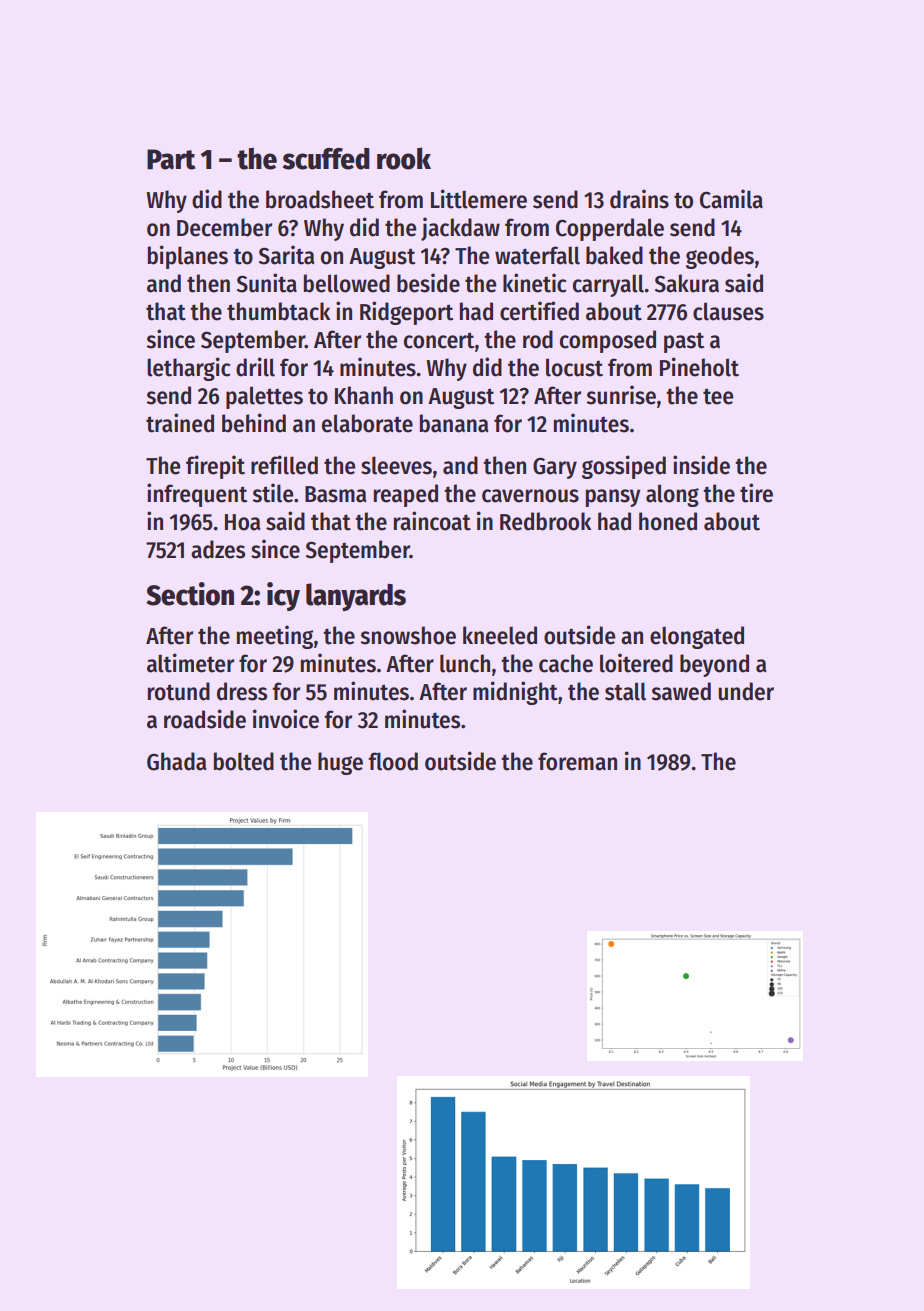 This document has height=1311, width=924. I want to click on raincoat, so click(432, 521).
